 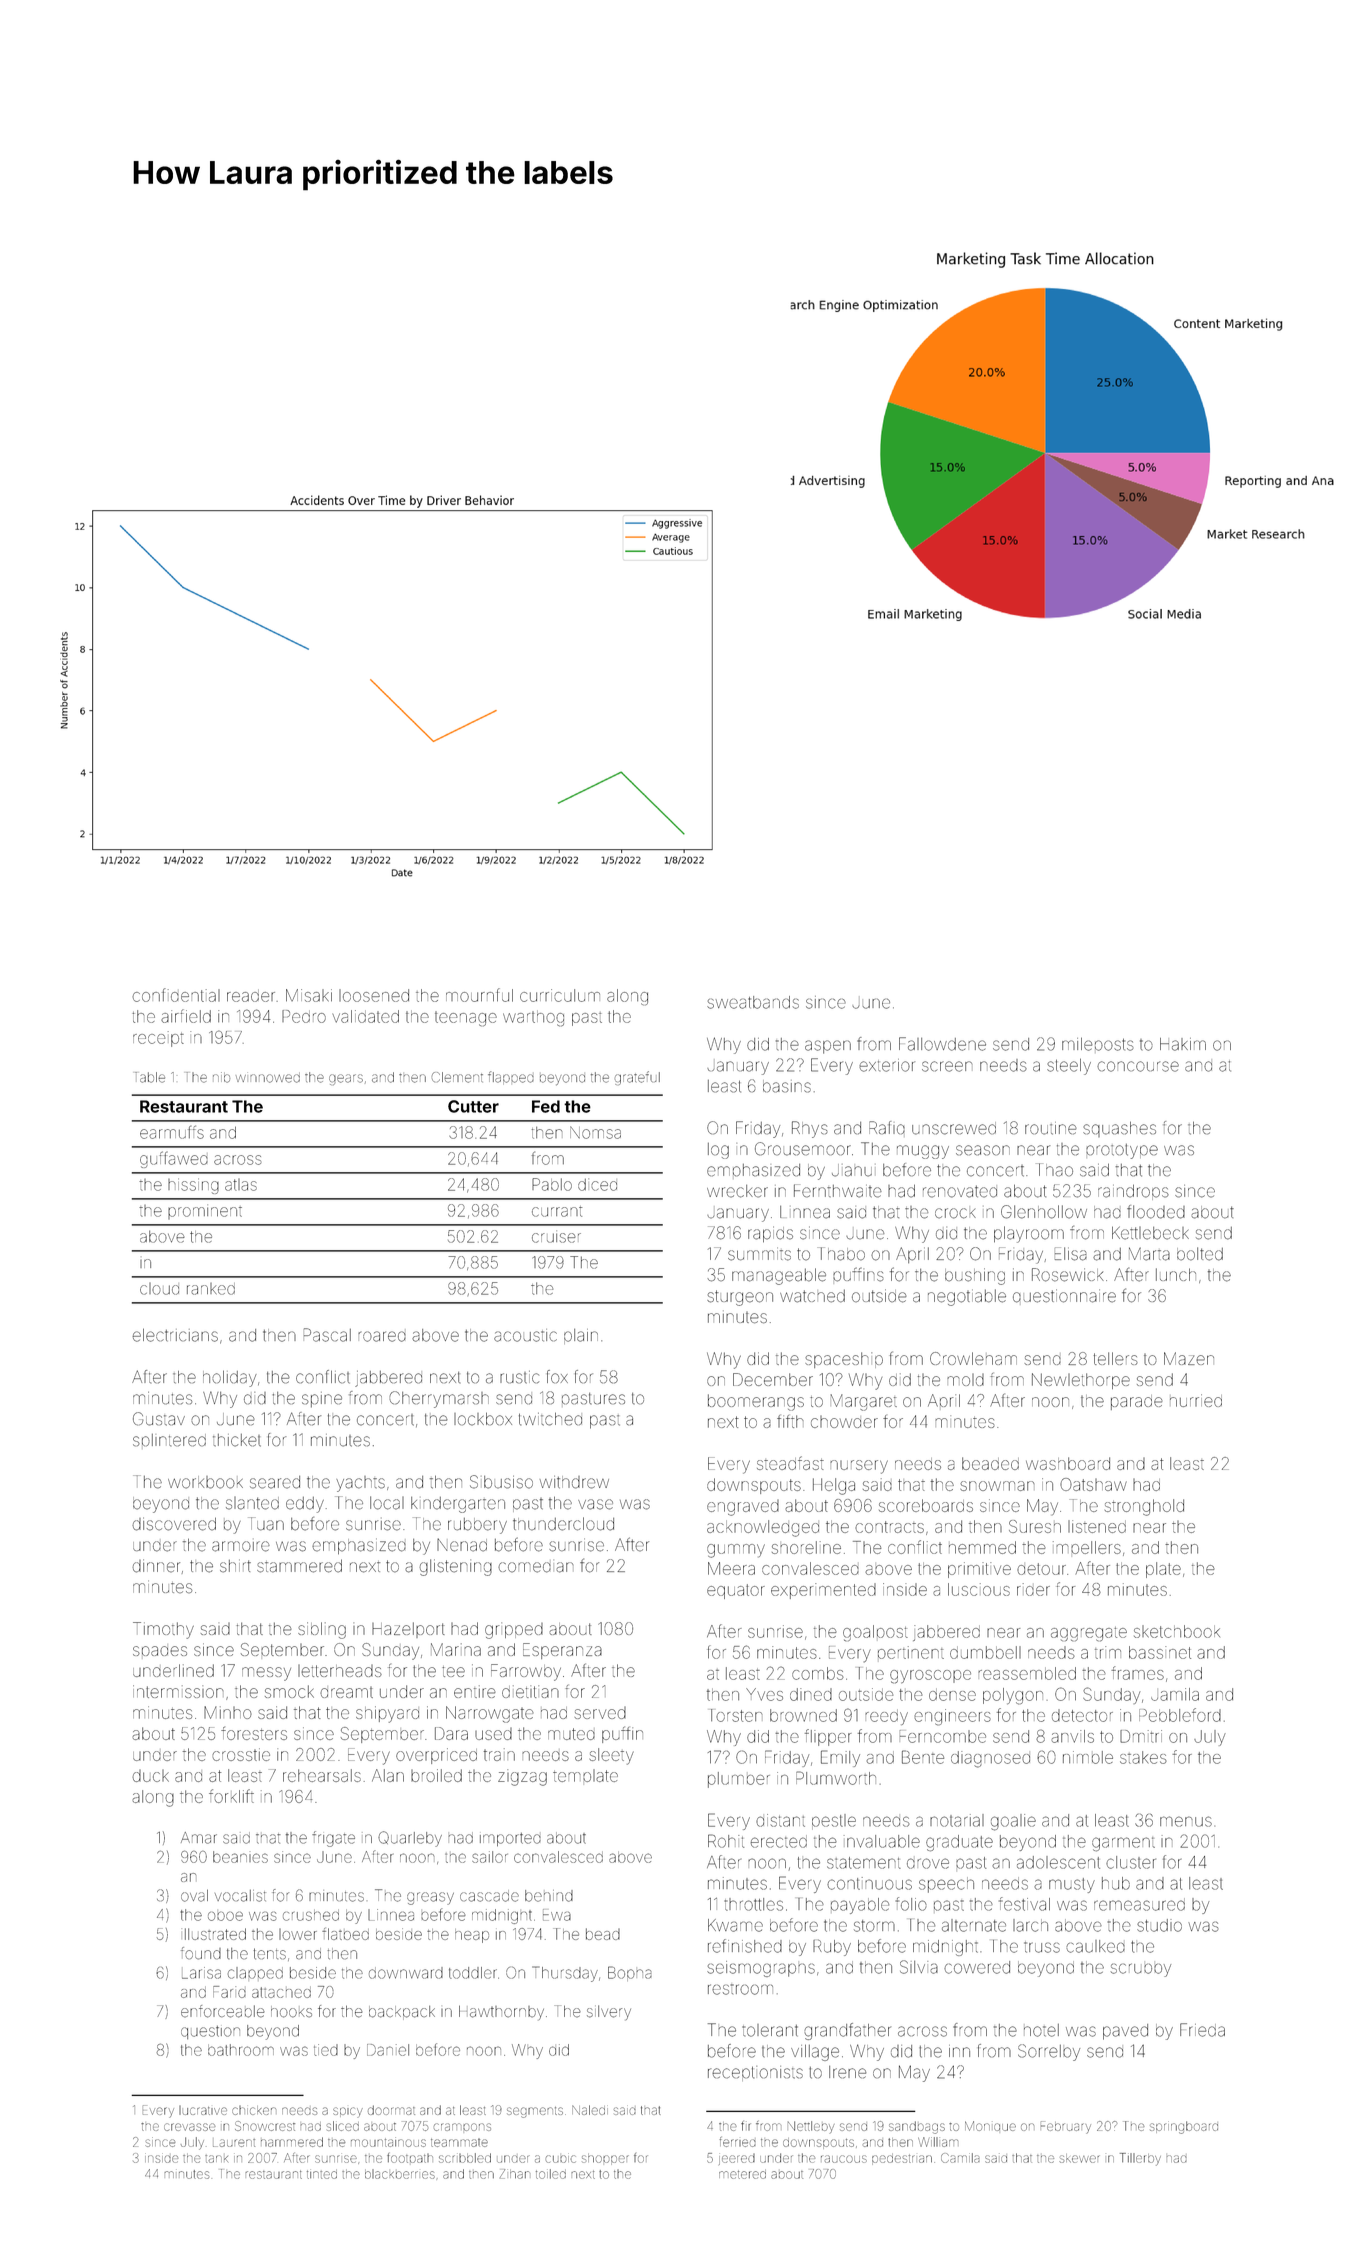 What do you see at coordinates (1131, 1862) in the document?
I see `cluster` at bounding box center [1131, 1862].
